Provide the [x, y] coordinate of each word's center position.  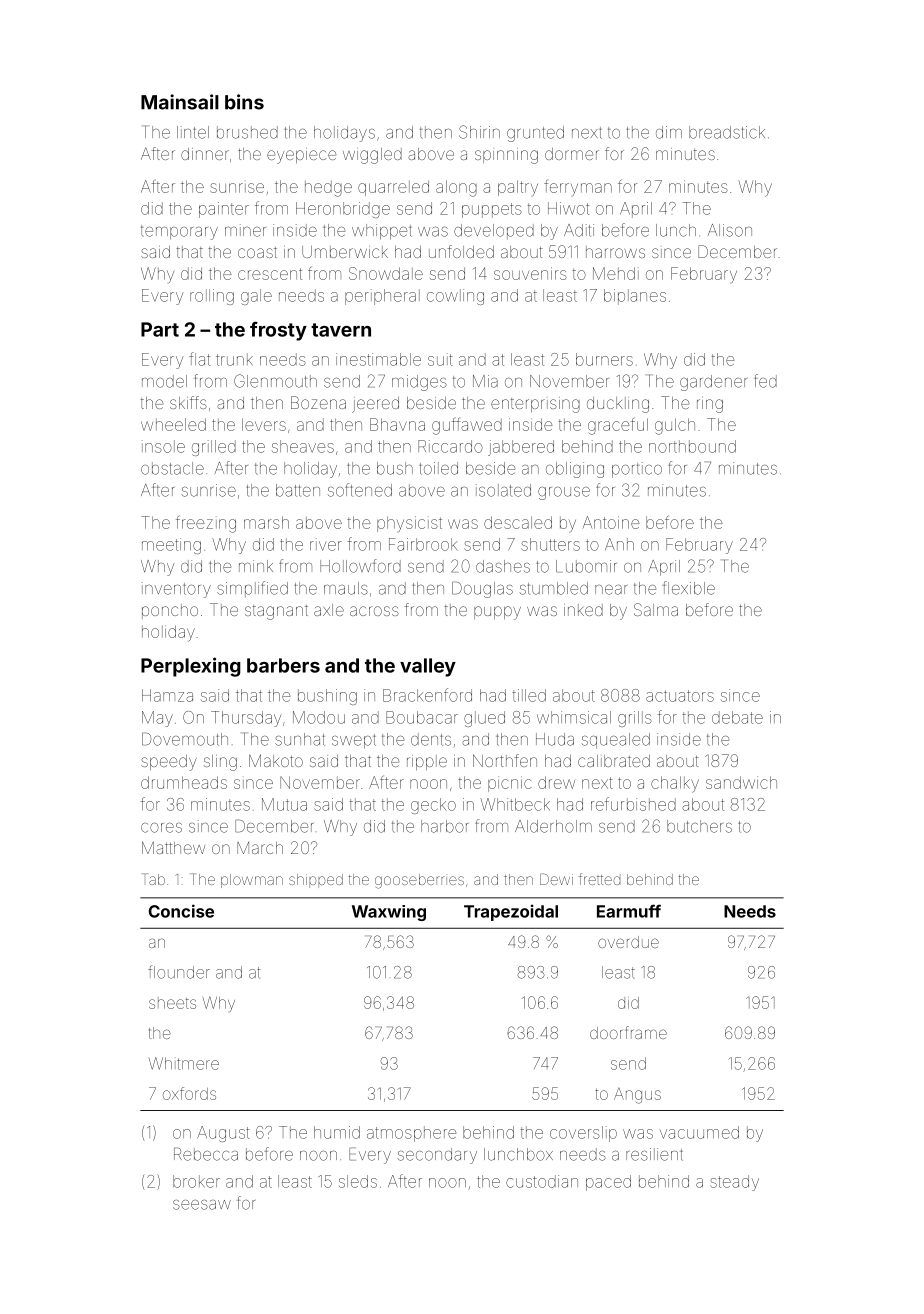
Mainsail [180, 102]
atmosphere [411, 1134]
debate [737, 717]
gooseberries [419, 881]
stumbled [554, 588]
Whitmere [184, 1063]
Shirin [479, 132]
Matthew [173, 847]
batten [298, 490]
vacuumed [699, 1132]
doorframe [628, 1032]
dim [669, 132]
